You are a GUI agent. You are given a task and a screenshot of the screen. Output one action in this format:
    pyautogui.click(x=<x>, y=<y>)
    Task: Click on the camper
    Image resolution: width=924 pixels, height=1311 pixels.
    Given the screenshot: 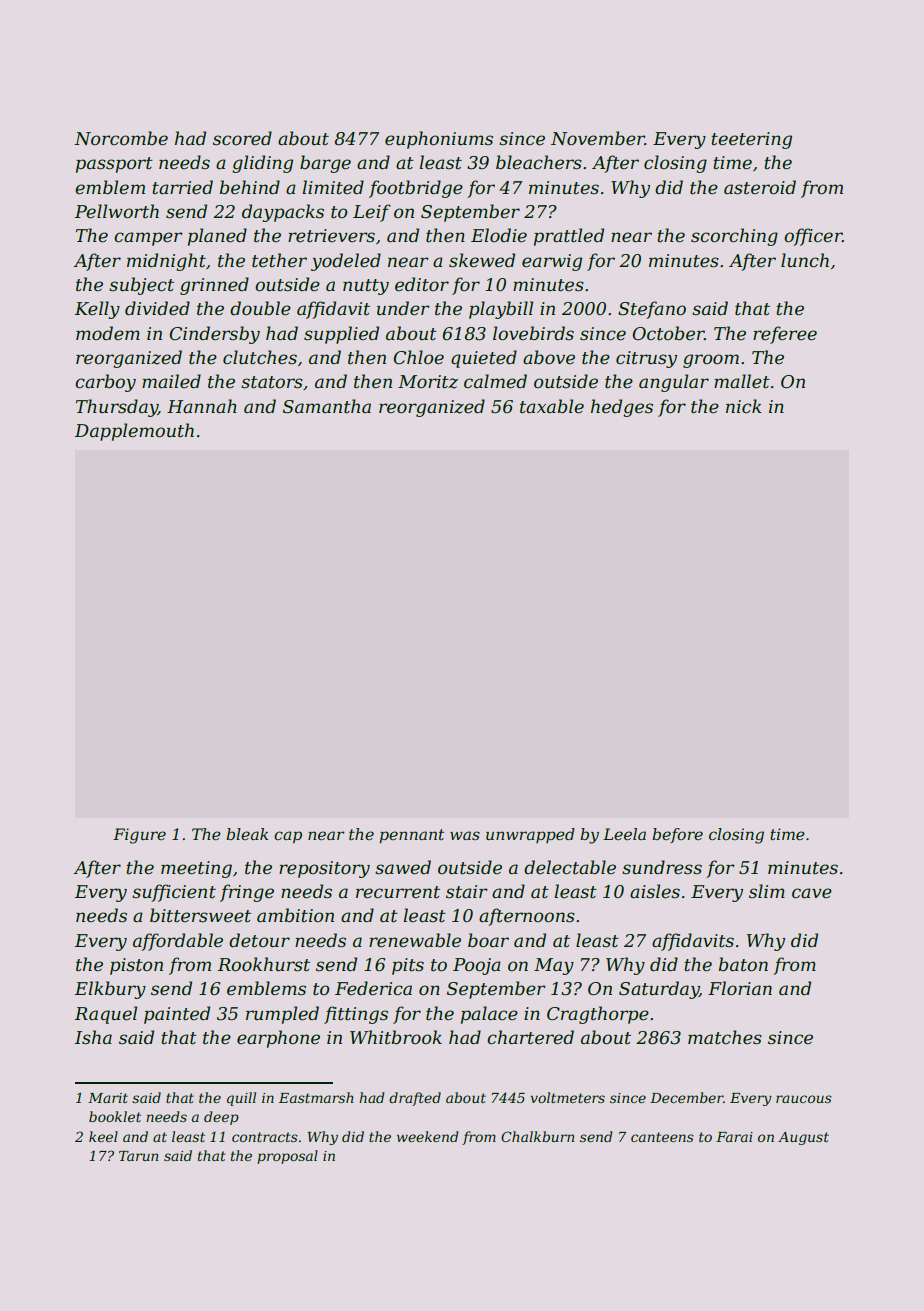 What is the action you would take?
    pyautogui.click(x=148, y=239)
